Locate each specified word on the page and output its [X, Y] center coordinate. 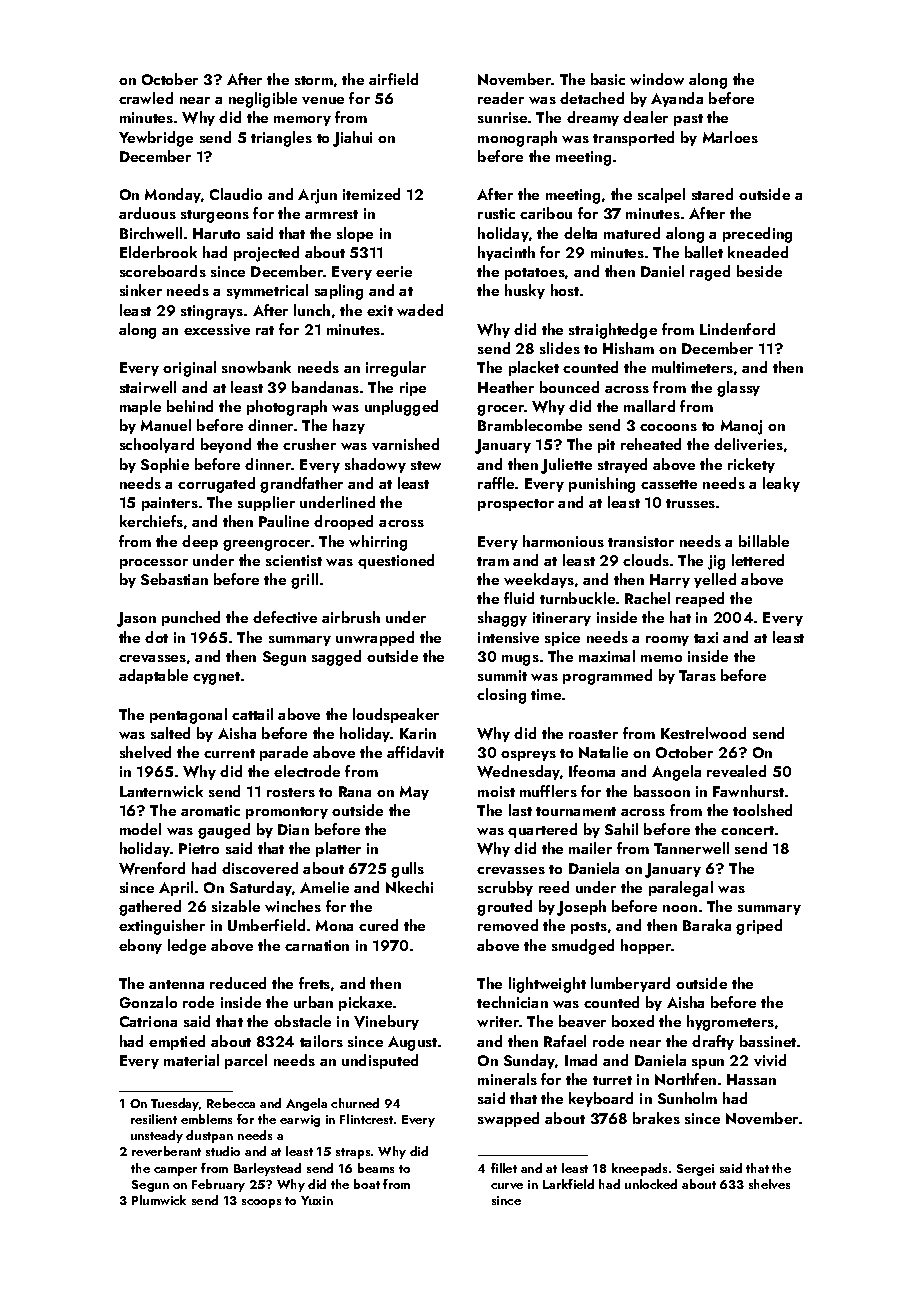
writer [498, 1021]
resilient [154, 1119]
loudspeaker [396, 715]
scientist [294, 560]
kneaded [758, 252]
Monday [173, 195]
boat [367, 1184]
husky [525, 291]
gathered [150, 908]
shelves [769, 1184]
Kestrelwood [703, 733]
